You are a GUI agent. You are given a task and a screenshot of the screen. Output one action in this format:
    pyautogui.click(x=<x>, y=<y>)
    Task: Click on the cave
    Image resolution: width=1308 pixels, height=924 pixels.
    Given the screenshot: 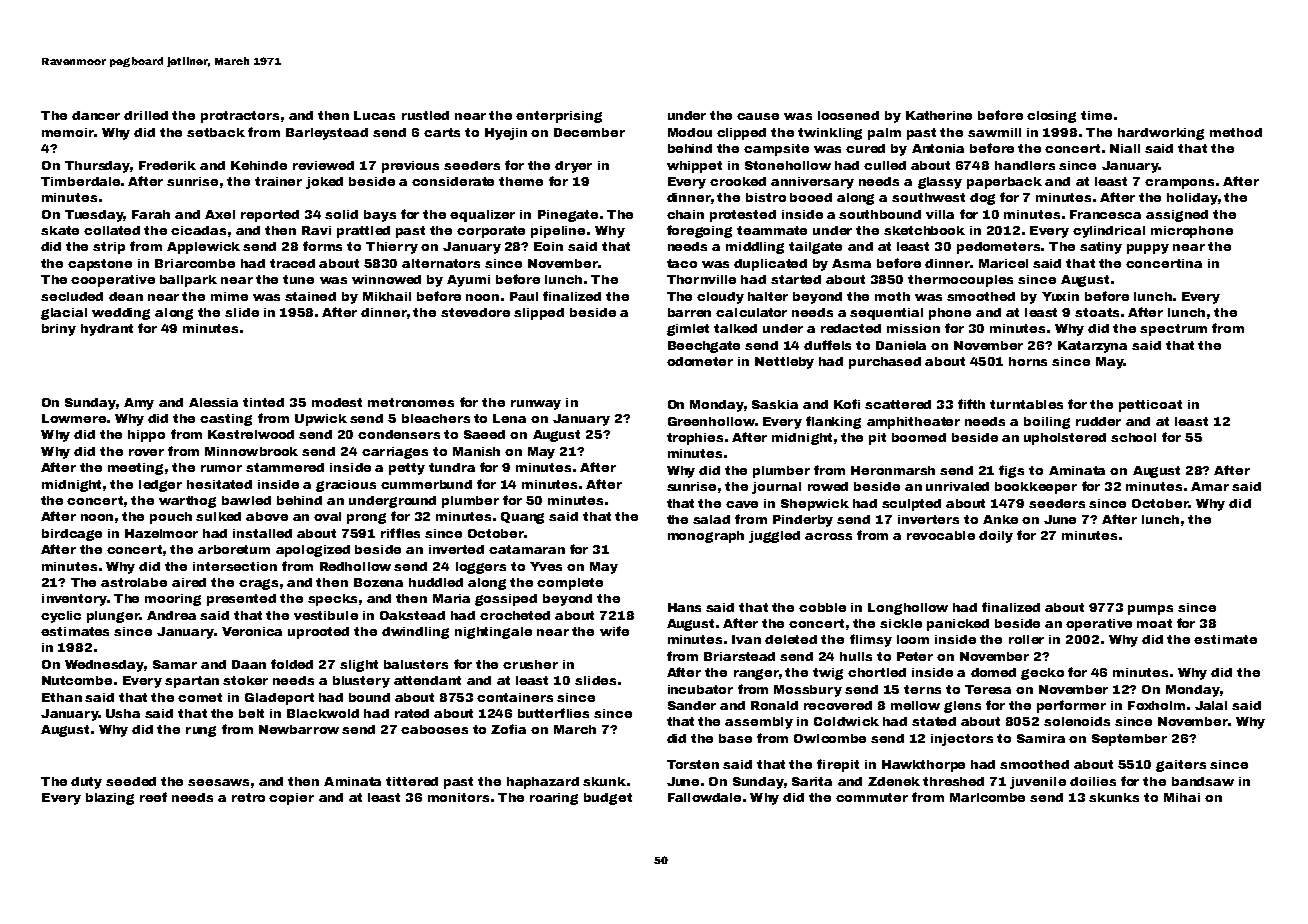 What is the action you would take?
    pyautogui.click(x=742, y=504)
